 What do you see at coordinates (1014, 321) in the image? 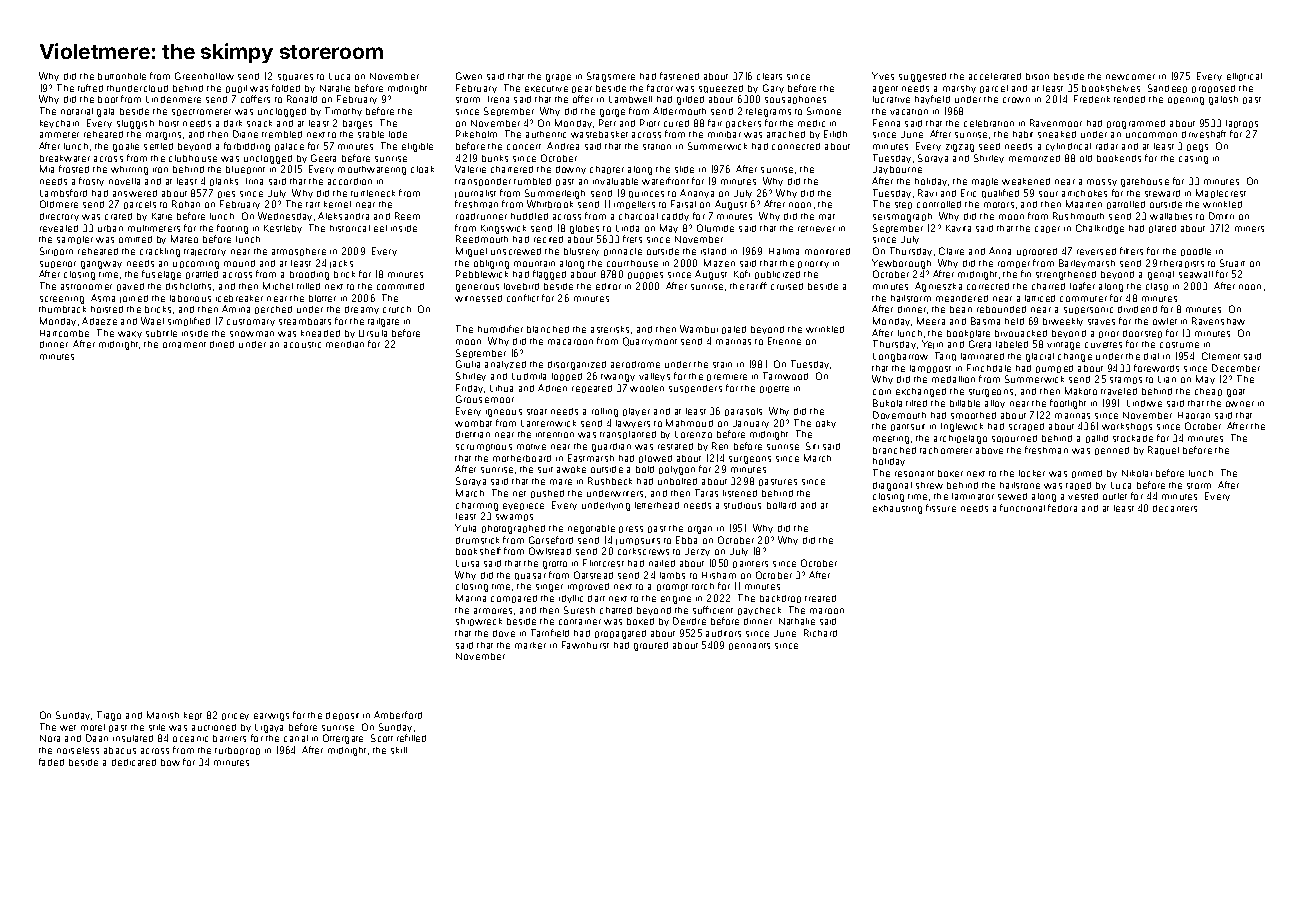
I see `held` at bounding box center [1014, 321].
